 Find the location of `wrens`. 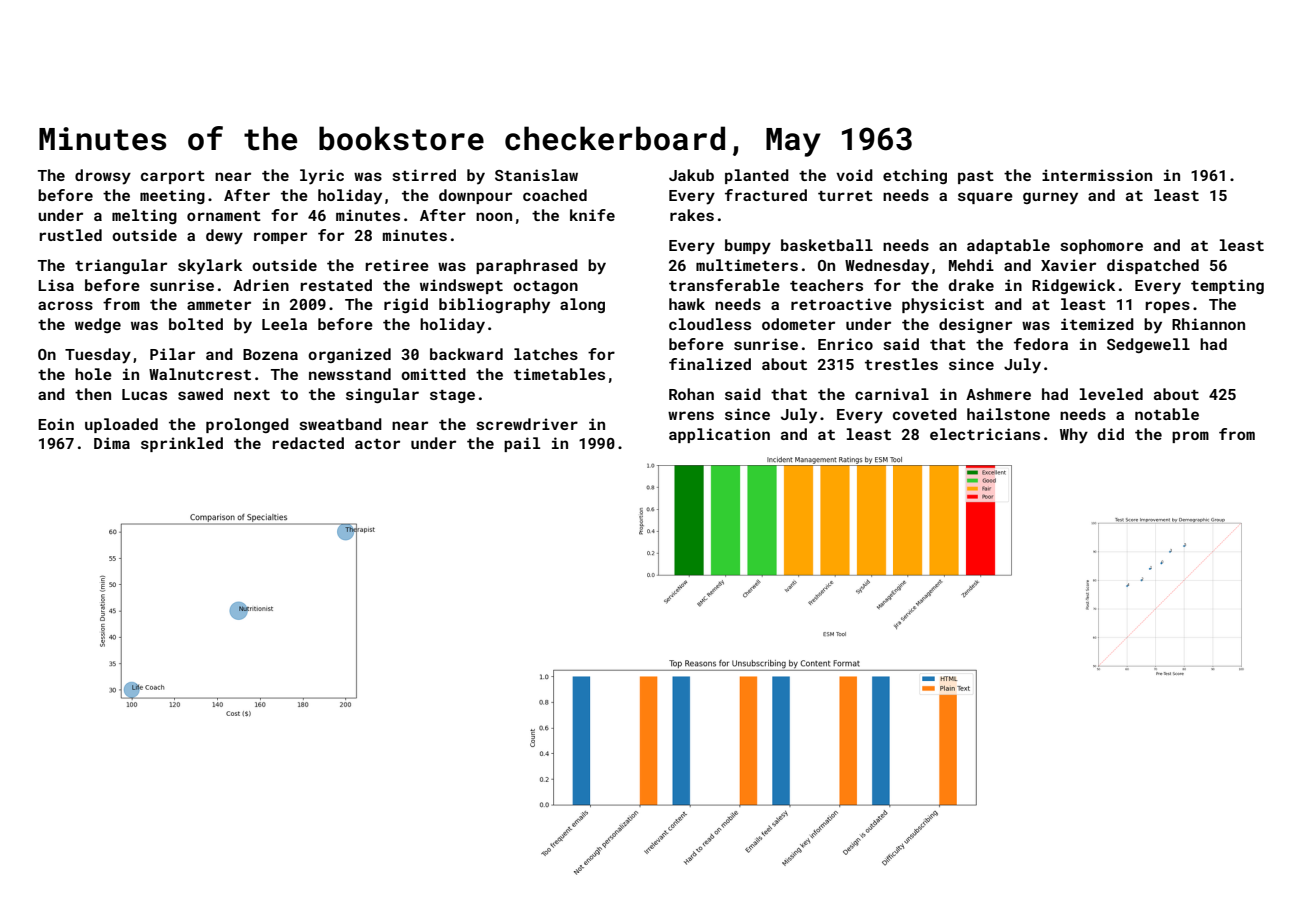

wrens is located at coordinates (691, 415).
